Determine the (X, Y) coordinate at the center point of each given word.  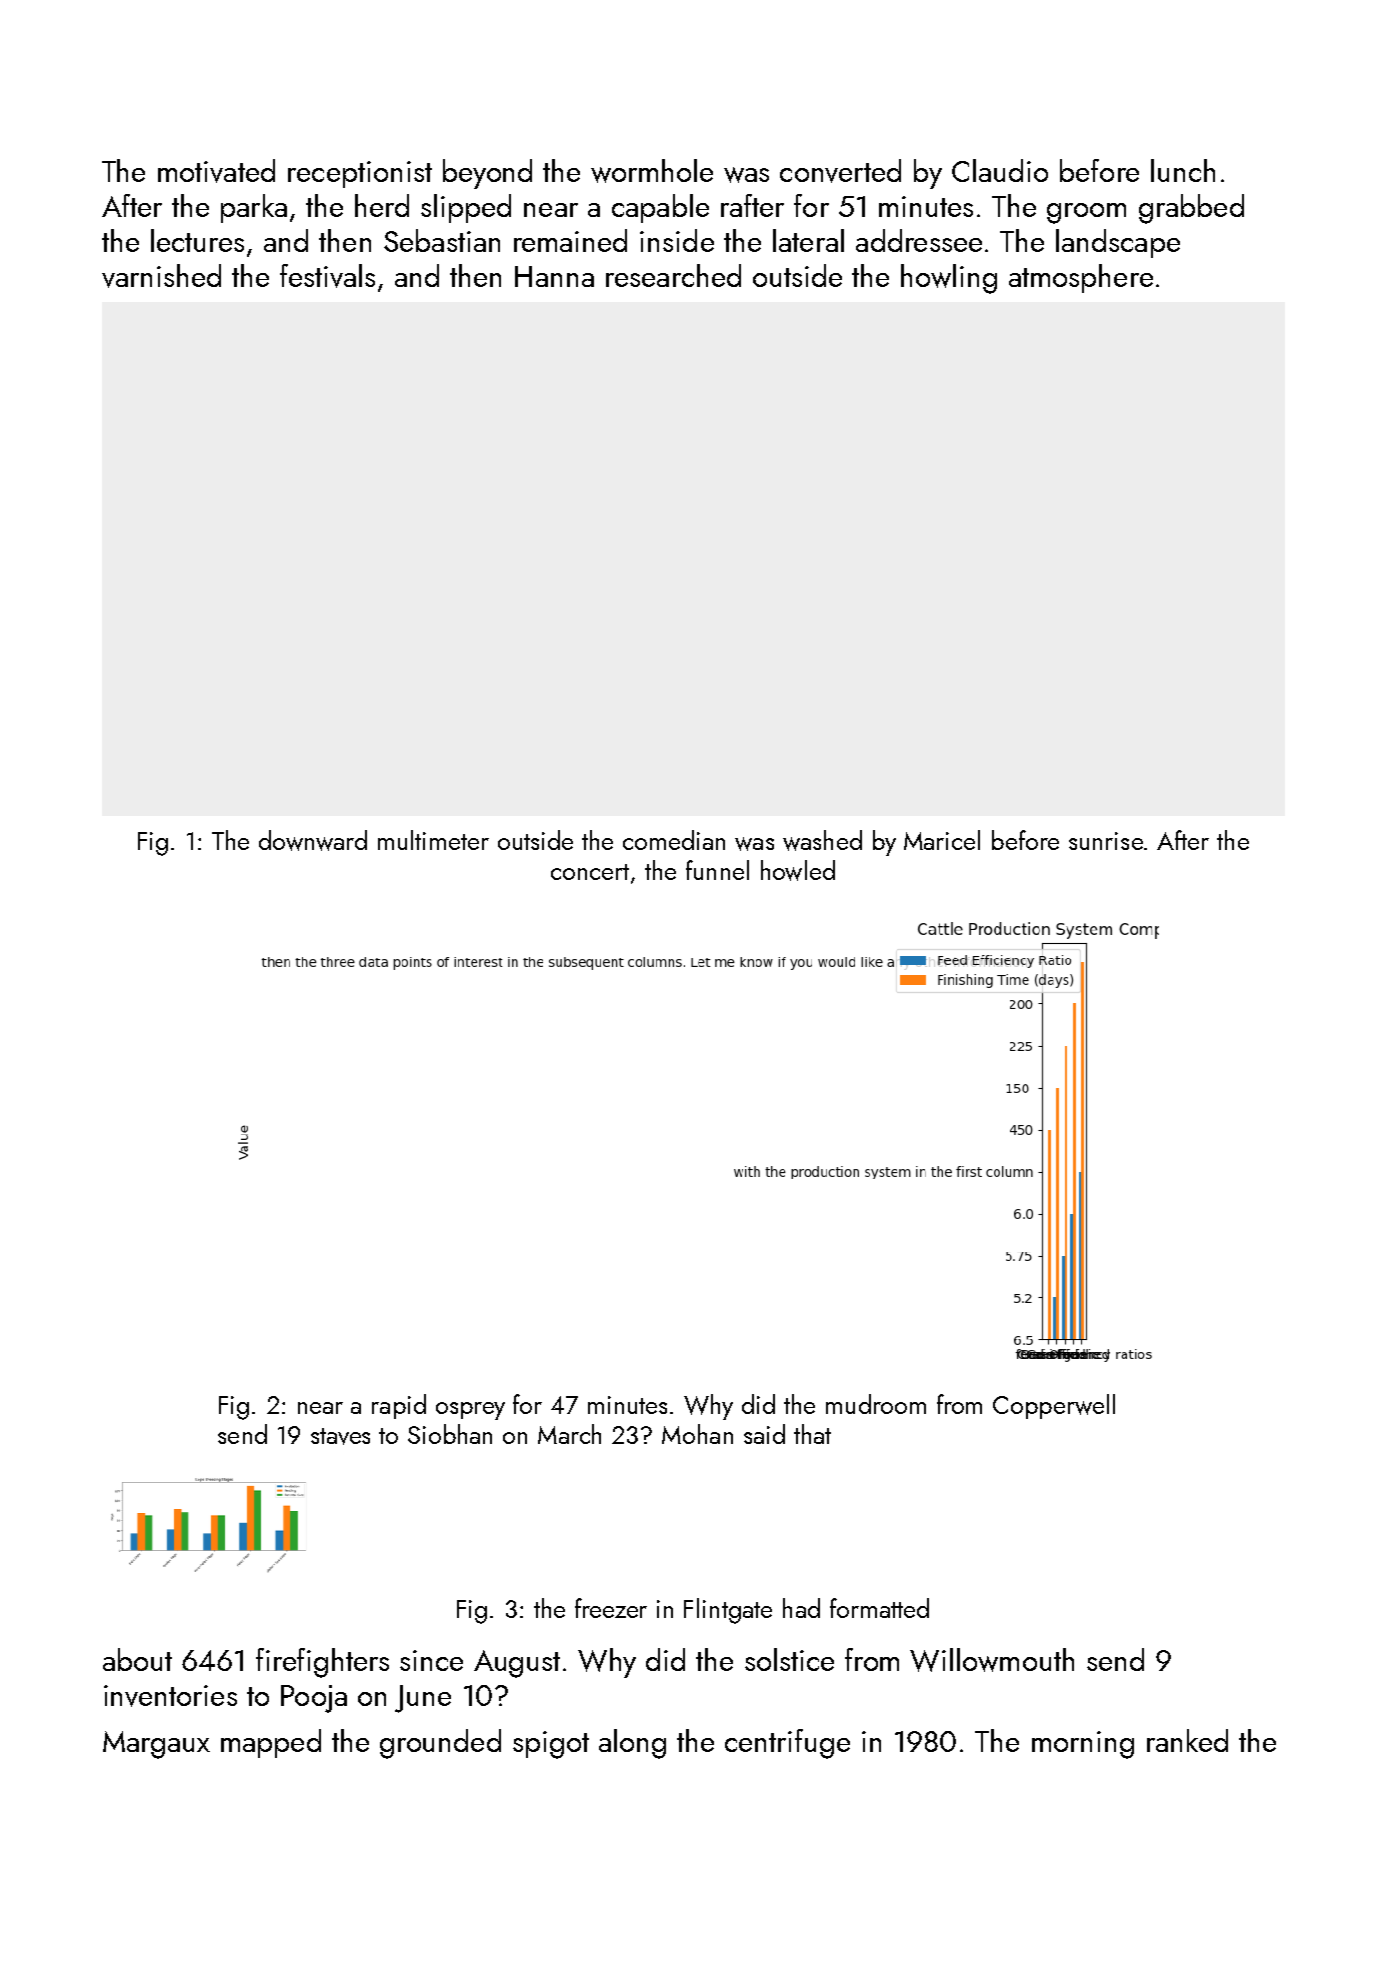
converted (840, 171)
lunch (1183, 170)
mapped (271, 1743)
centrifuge (787, 1744)
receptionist (360, 174)
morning (1083, 1745)
